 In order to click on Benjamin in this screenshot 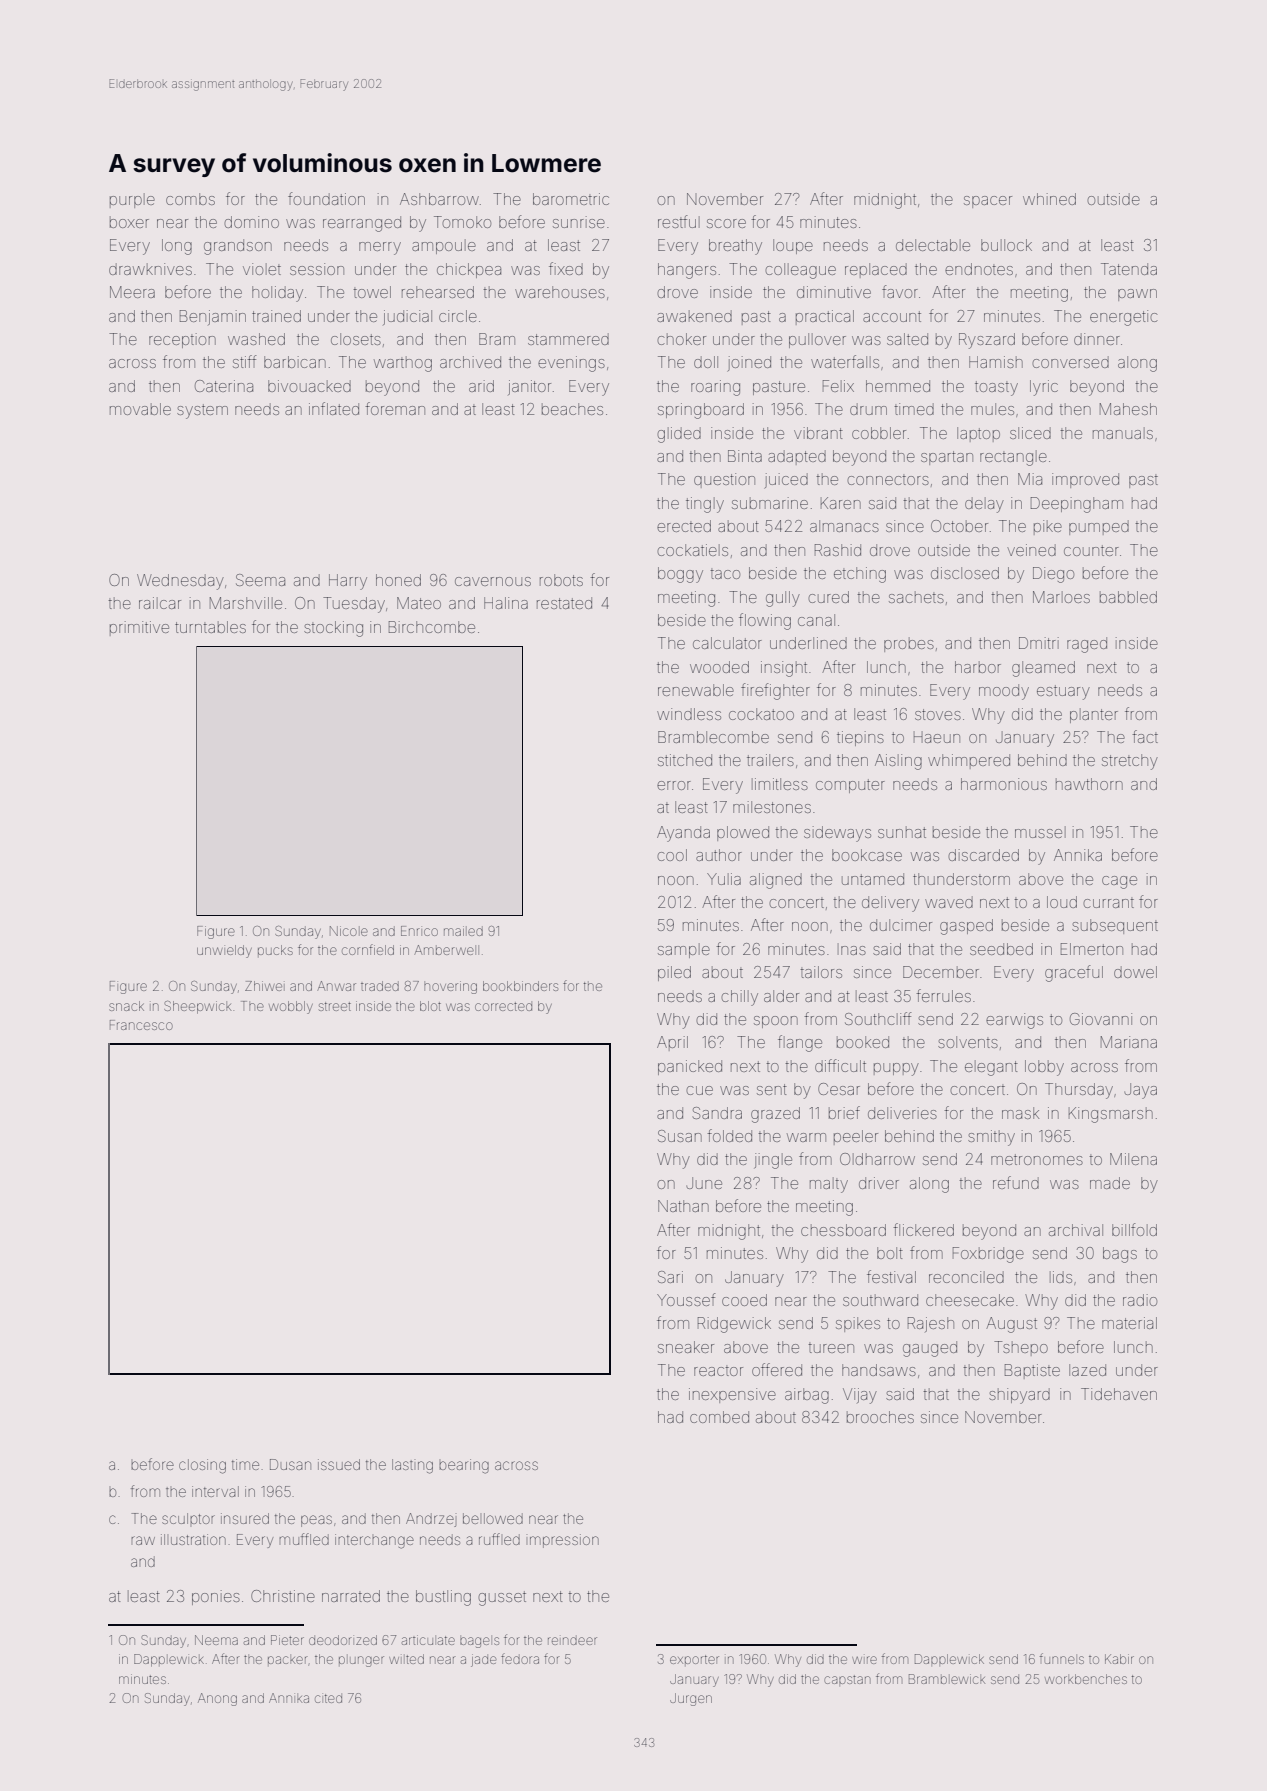, I will do `click(213, 317)`.
